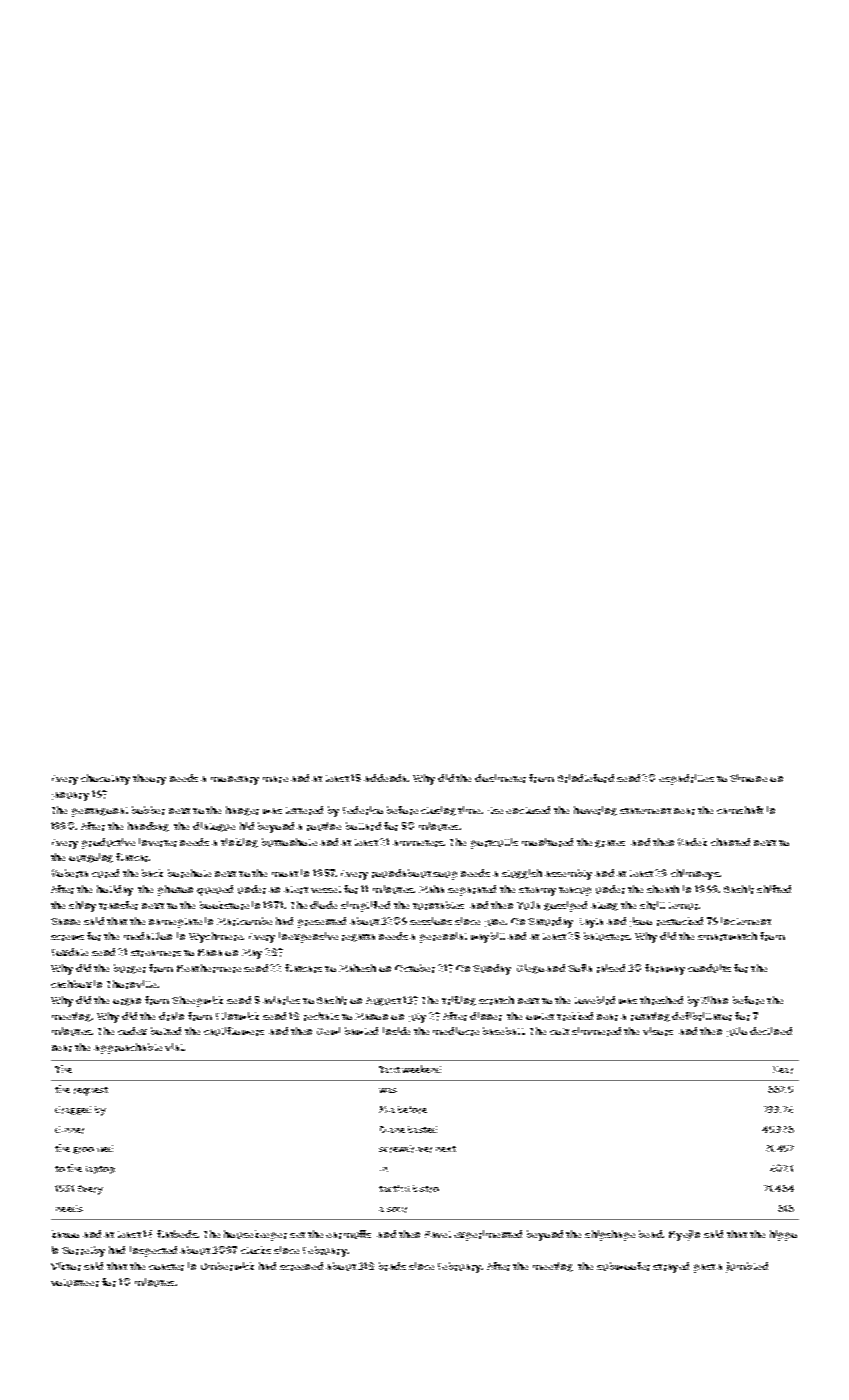 This document has height=1400, width=849. What do you see at coordinates (363, 826) in the document?
I see `bollard` at bounding box center [363, 826].
